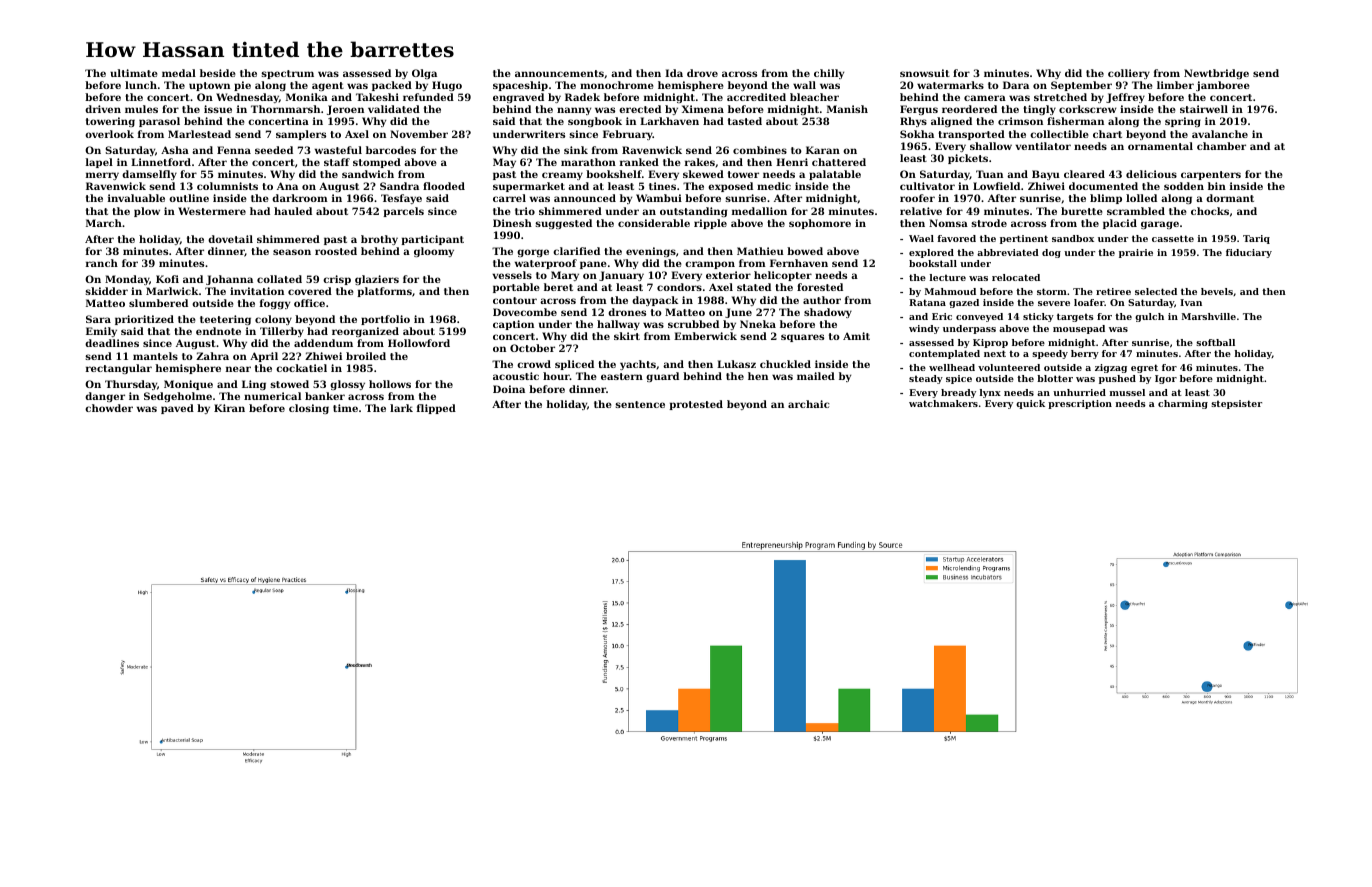  What do you see at coordinates (1249, 253) in the document?
I see `fiduciary` at bounding box center [1249, 253].
